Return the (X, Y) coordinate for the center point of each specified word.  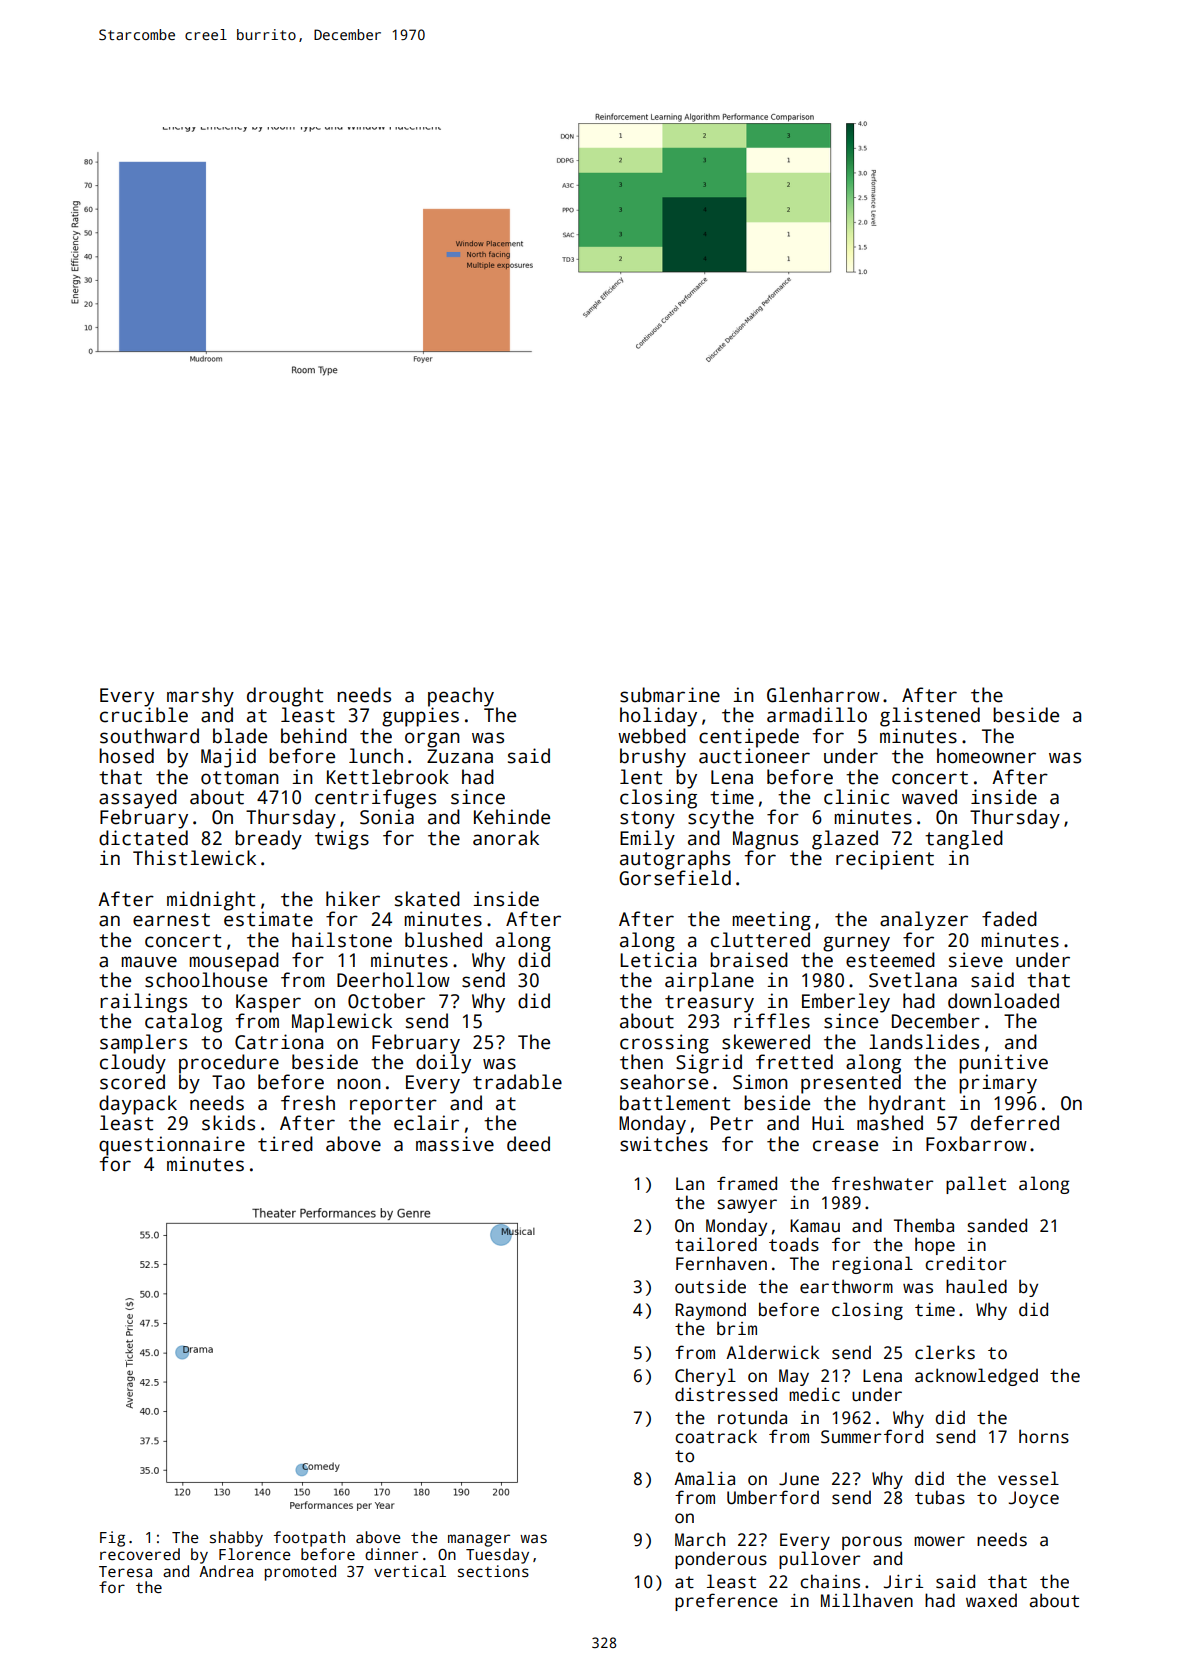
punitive (1003, 1064)
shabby (236, 1539)
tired (285, 1144)
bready (268, 840)
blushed (443, 940)
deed (528, 1144)
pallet (976, 1185)
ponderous (721, 1560)
